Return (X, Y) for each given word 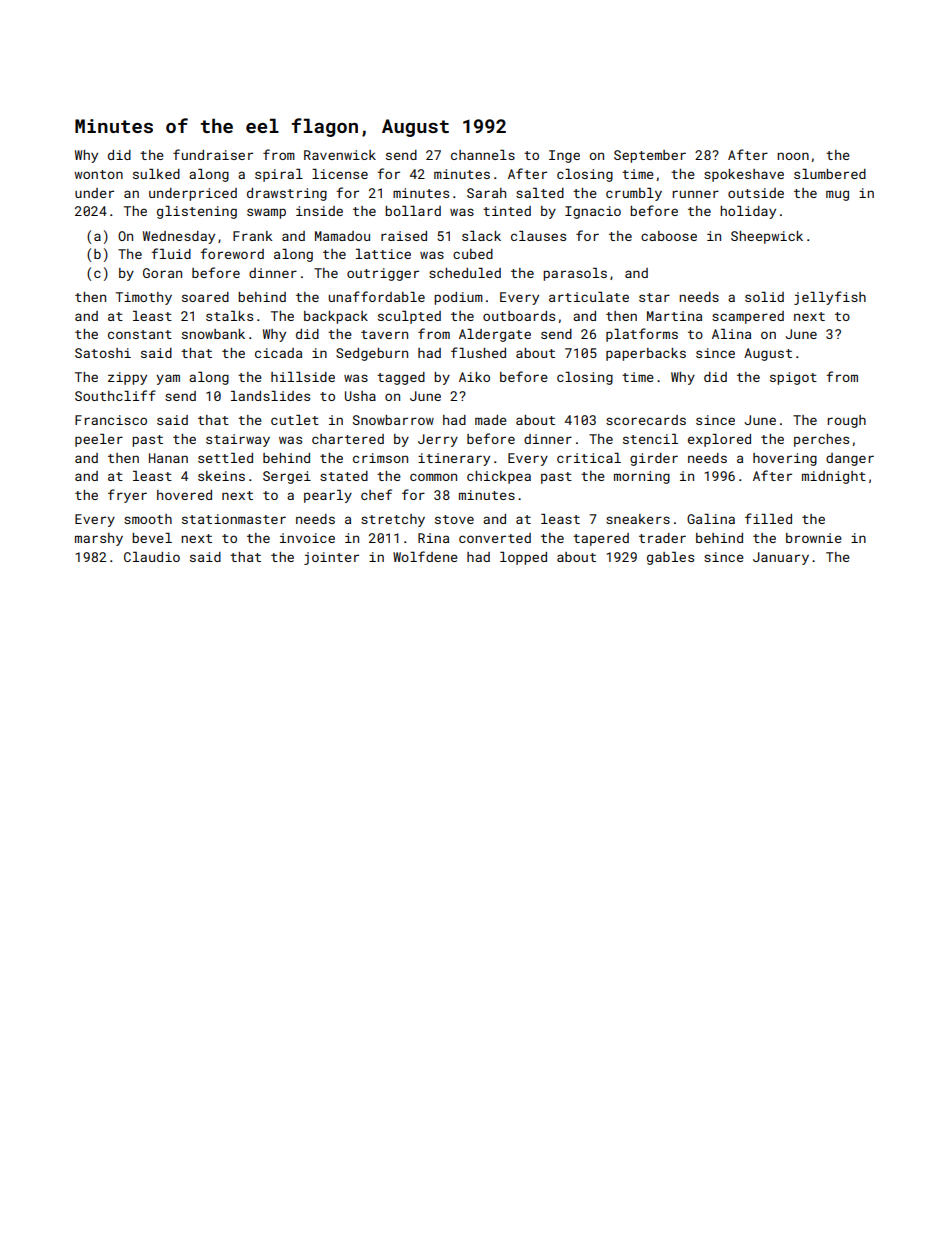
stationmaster (234, 519)
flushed (478, 352)
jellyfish (830, 298)
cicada (278, 353)
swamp (266, 213)
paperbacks (646, 354)
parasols (575, 274)
